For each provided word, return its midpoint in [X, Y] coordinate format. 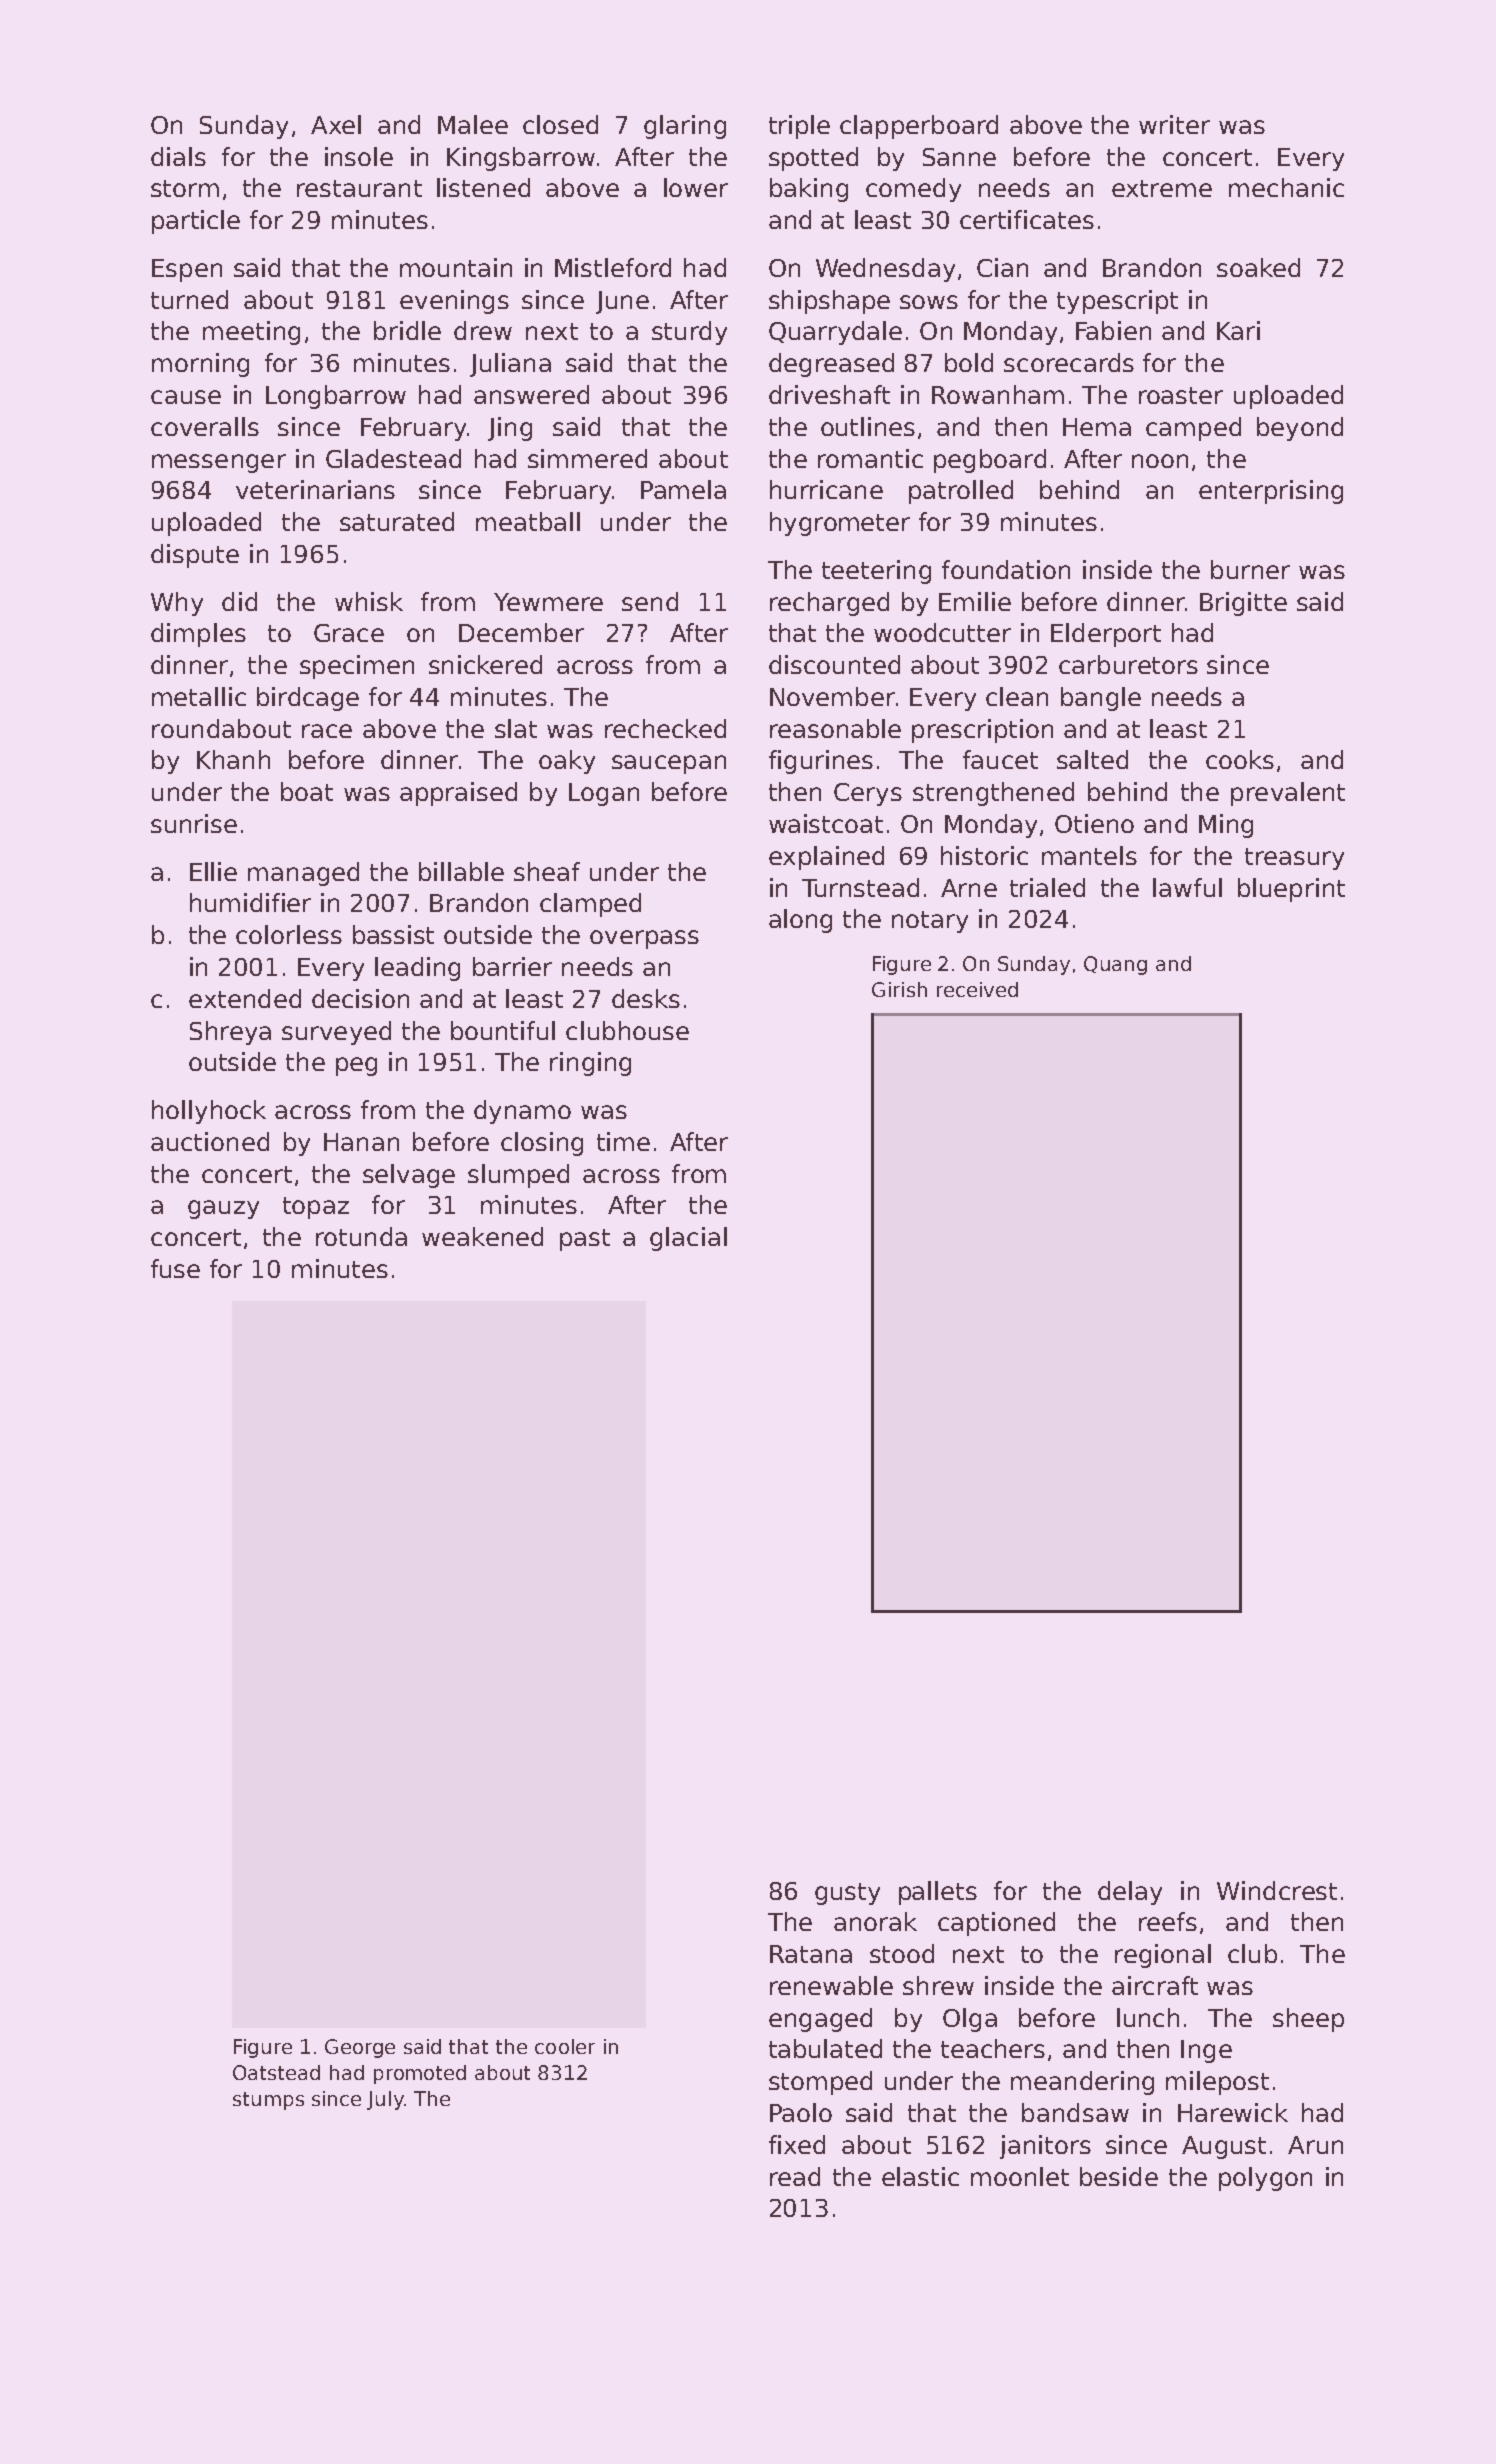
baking [809, 190]
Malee [473, 124]
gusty [847, 1894]
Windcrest [1277, 1890]
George [360, 2048]
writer [1174, 124]
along [800, 921]
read [795, 2176]
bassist [393, 934]
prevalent [1288, 794]
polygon [1265, 2179]
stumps [268, 2101]
